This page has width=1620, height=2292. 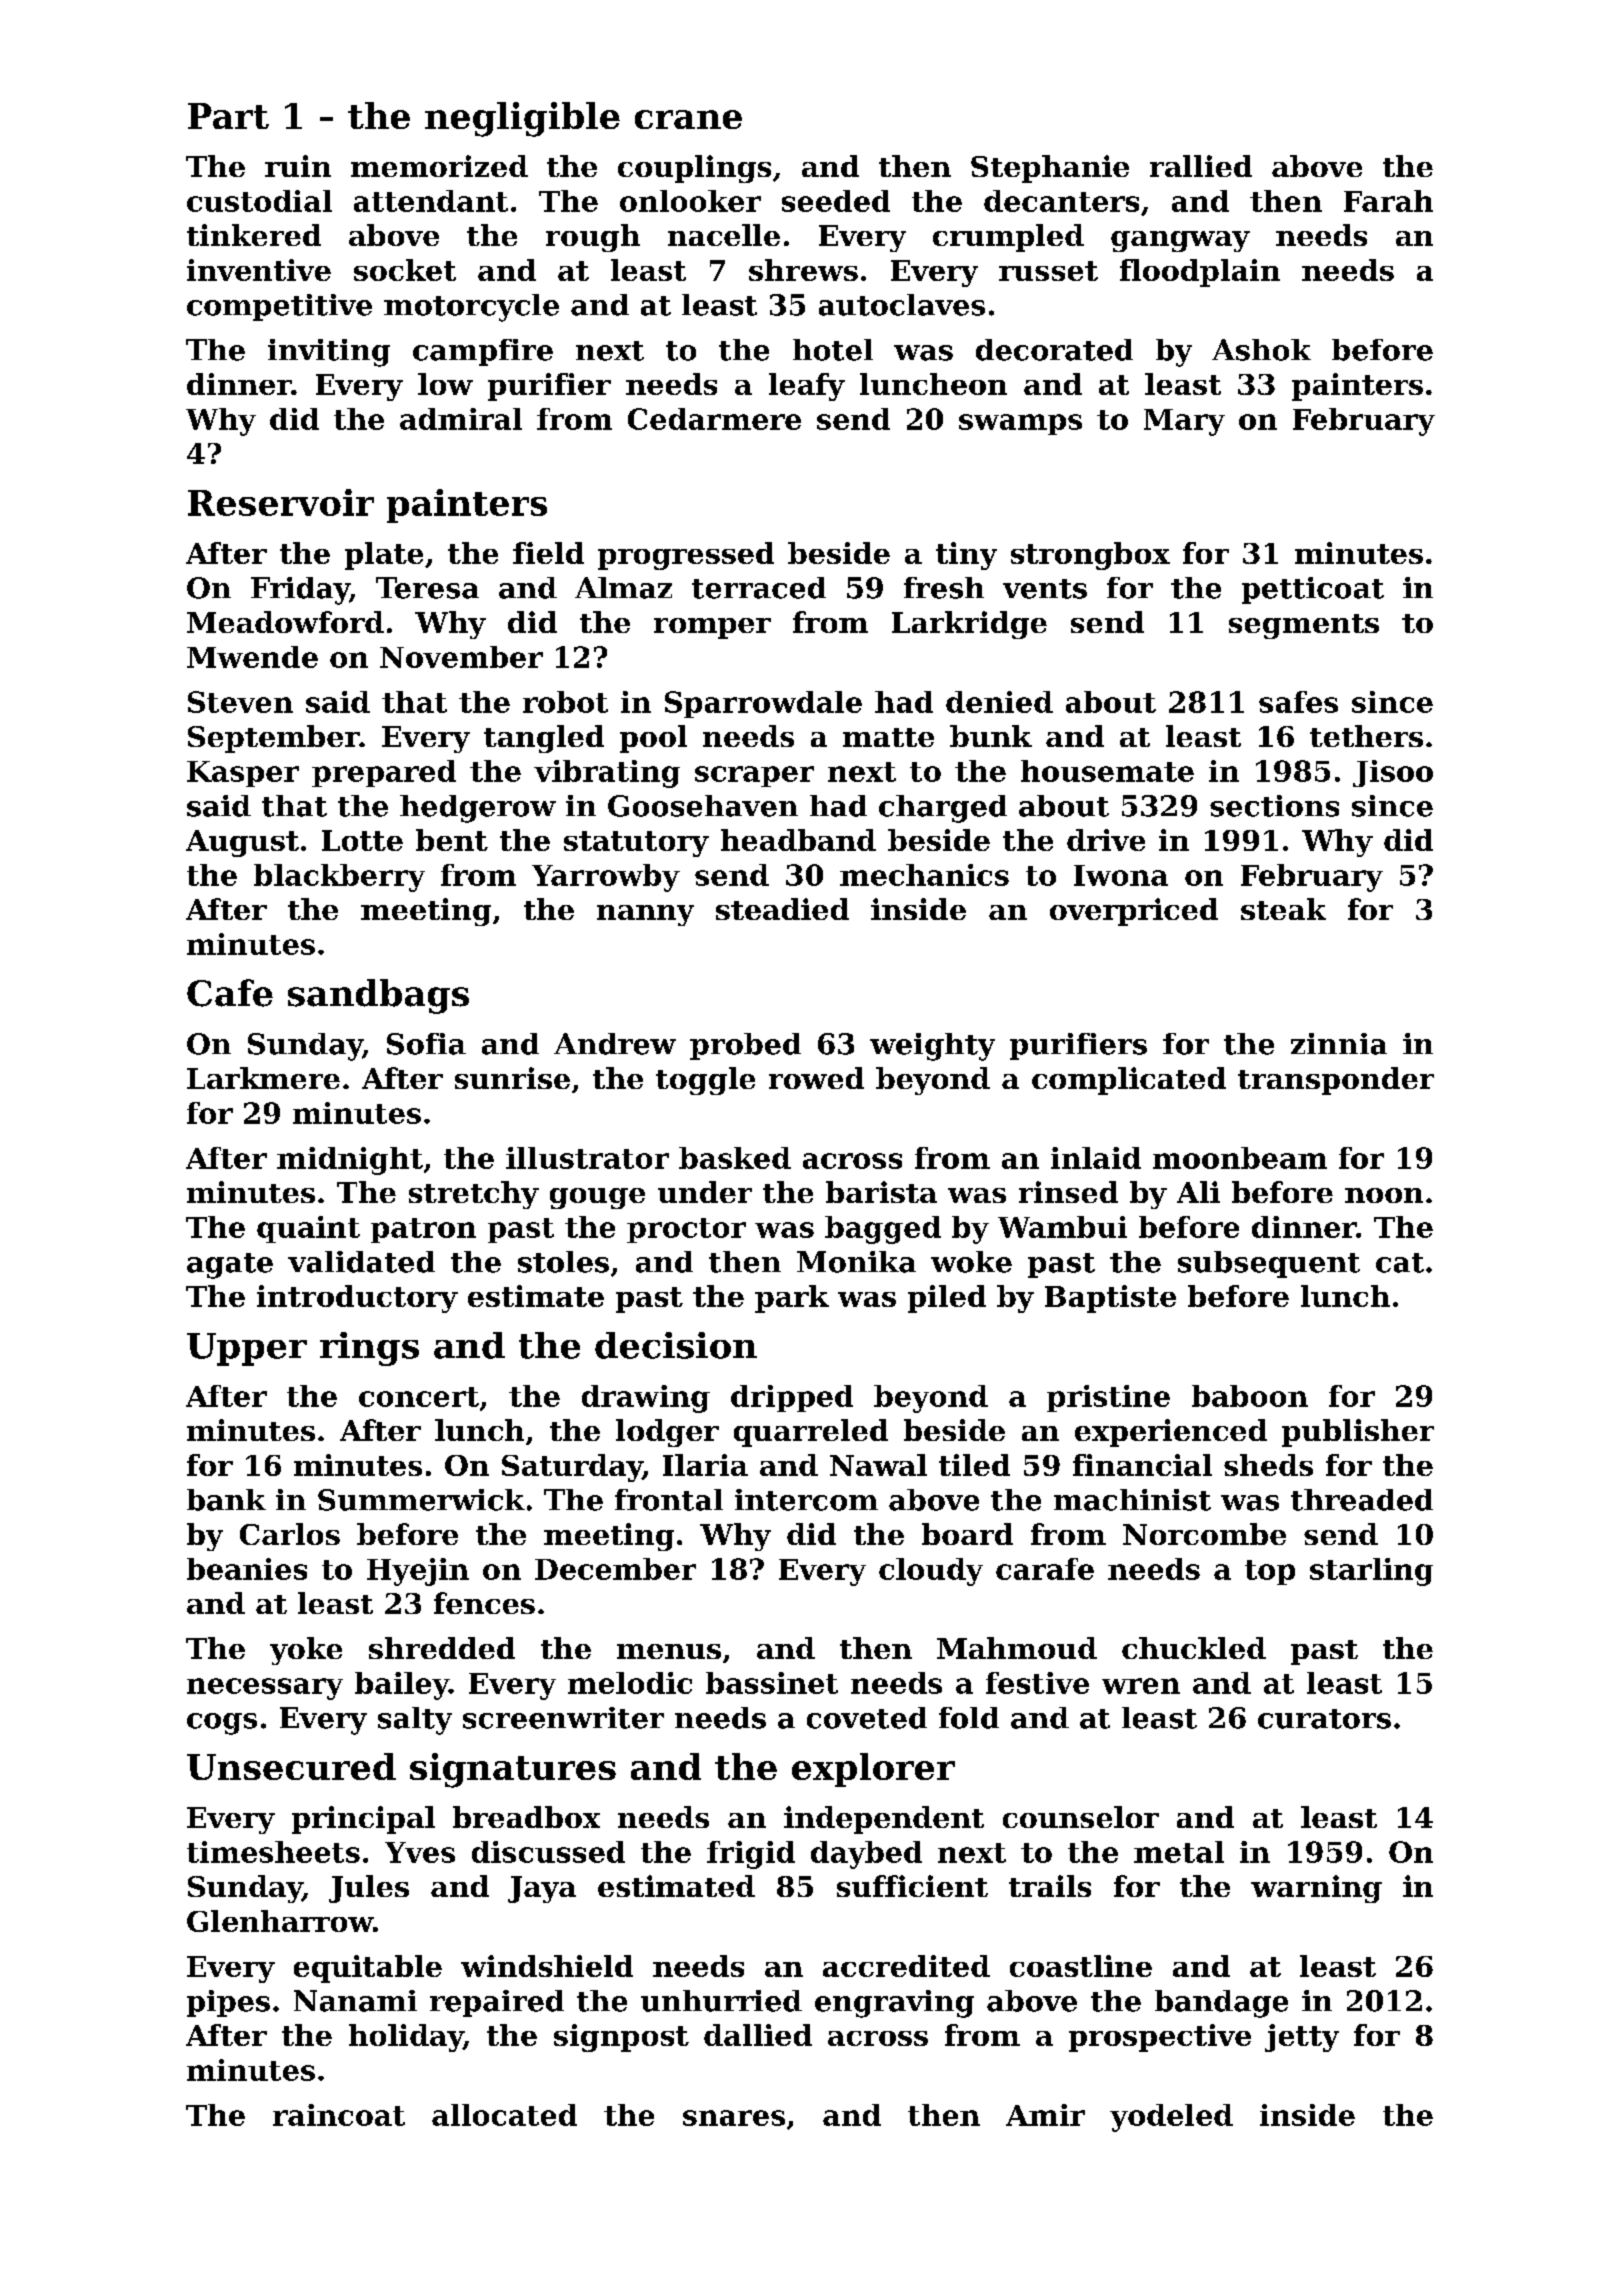 What do you see at coordinates (688, 119) in the page?
I see `crane` at bounding box center [688, 119].
